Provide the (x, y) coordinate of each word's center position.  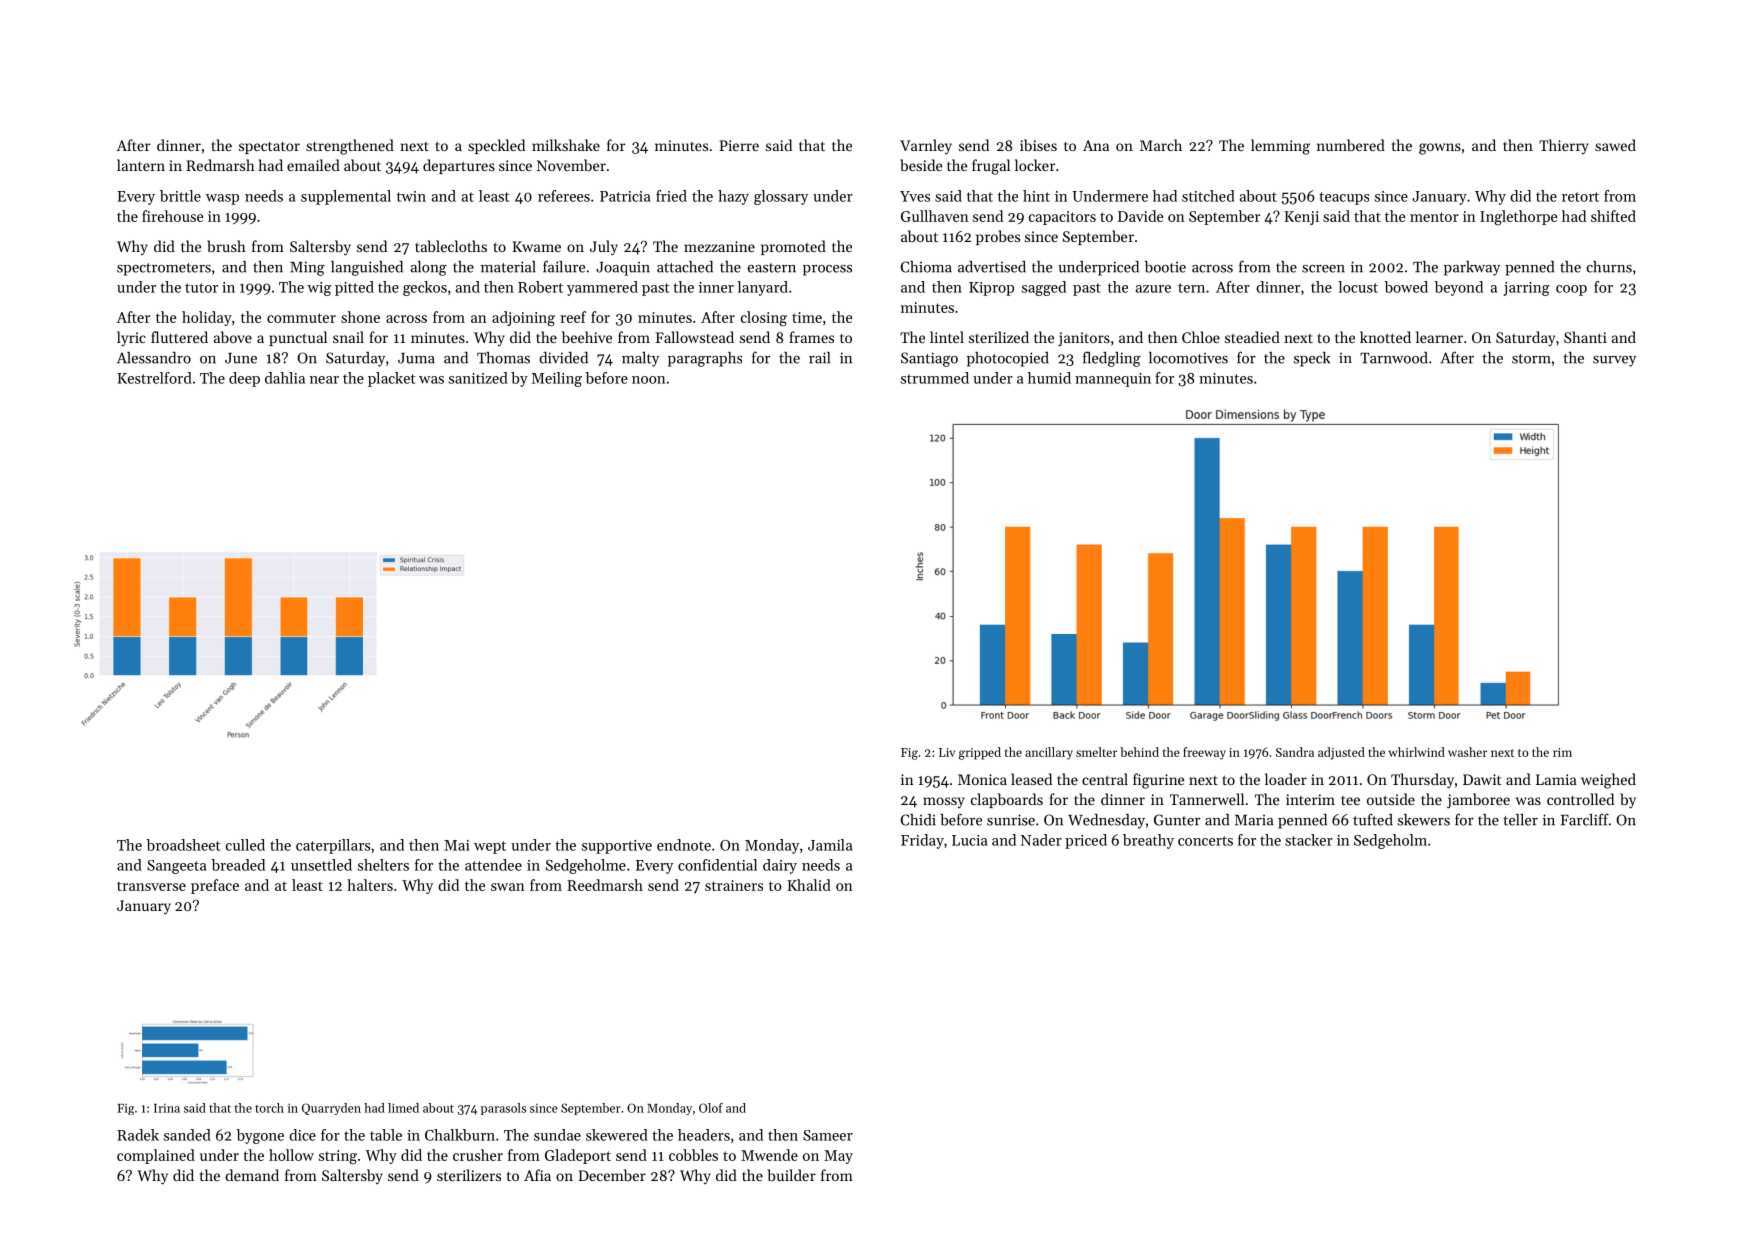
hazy (733, 197)
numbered (1351, 145)
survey (1614, 361)
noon (648, 380)
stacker (1309, 840)
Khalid (809, 885)
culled (245, 845)
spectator (269, 148)
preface (215, 886)
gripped (980, 753)
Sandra (1295, 752)
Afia (537, 1175)
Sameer (828, 1135)
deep (244, 379)
